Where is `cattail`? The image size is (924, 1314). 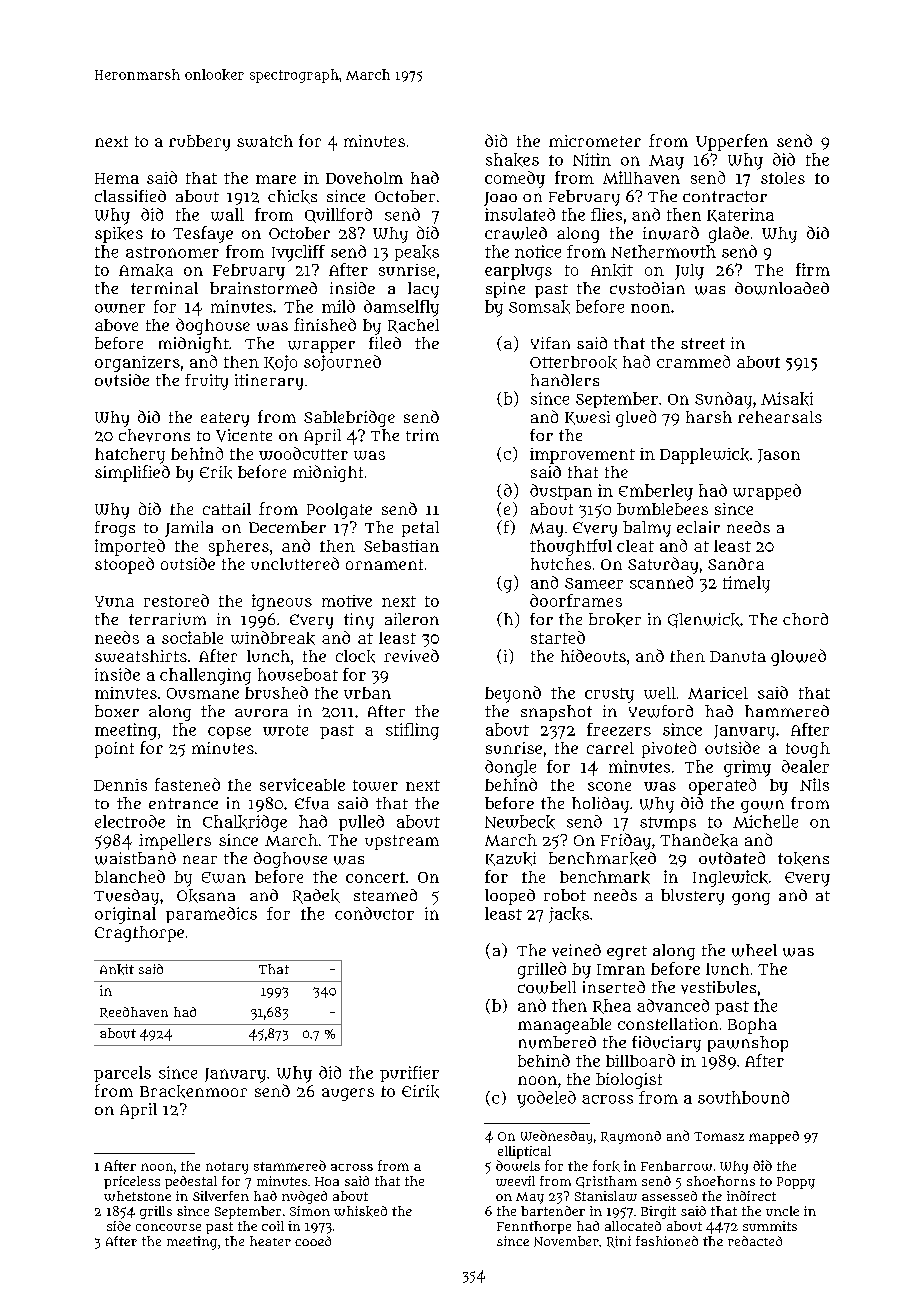
cattail is located at coordinates (227, 509).
